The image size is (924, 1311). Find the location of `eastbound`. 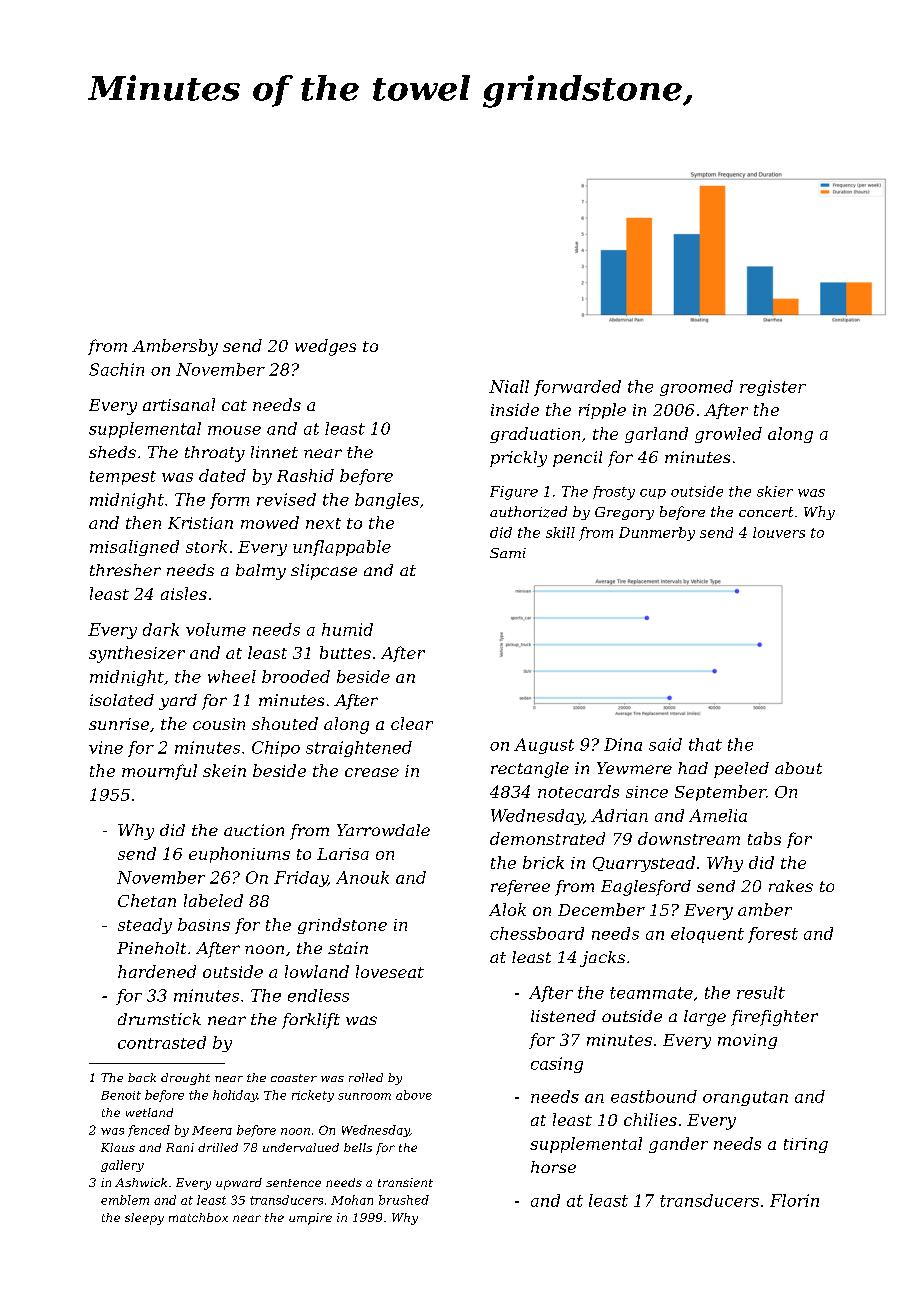

eastbound is located at coordinates (654, 1096).
